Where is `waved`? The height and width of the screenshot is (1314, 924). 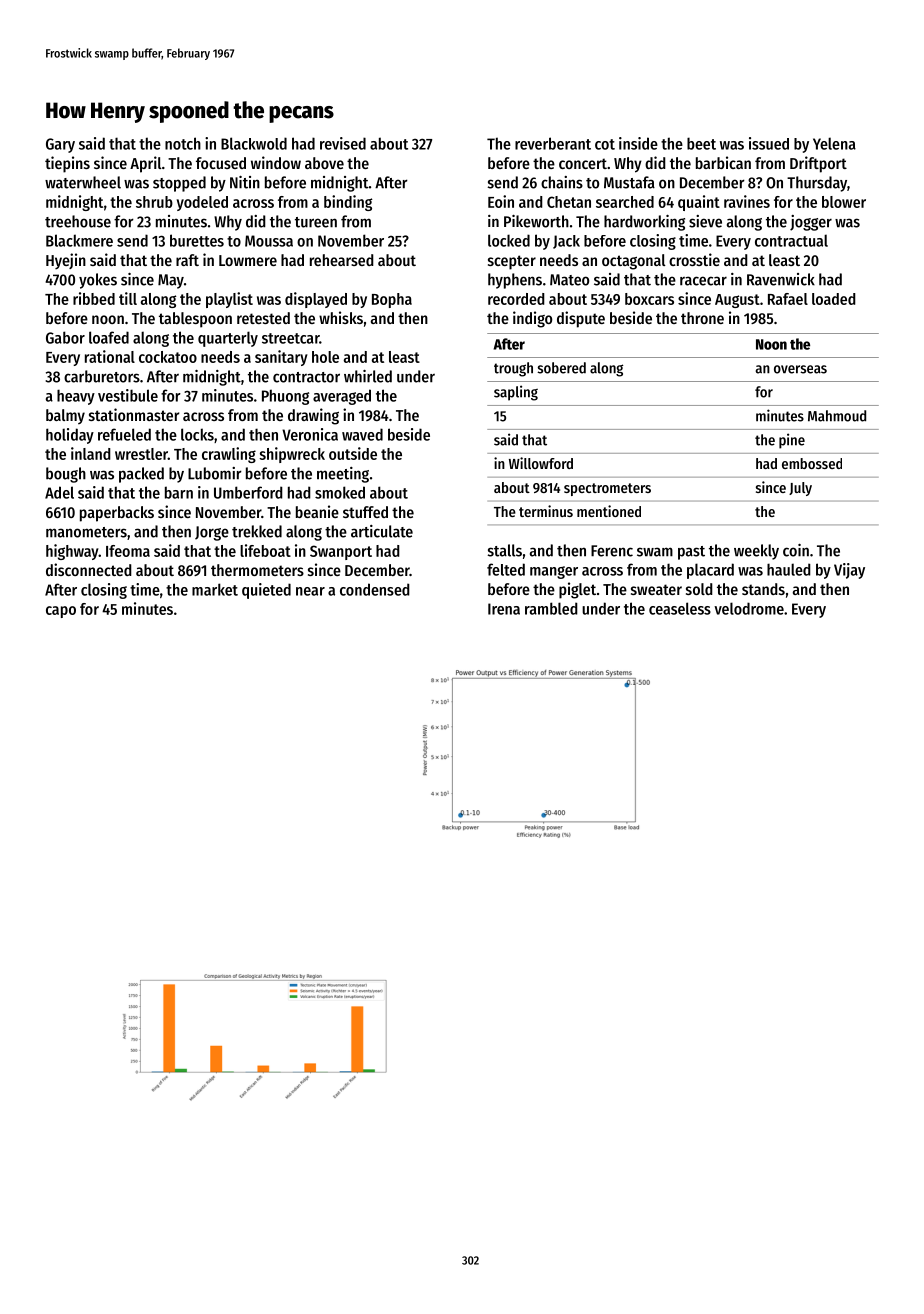 waved is located at coordinates (362, 434).
